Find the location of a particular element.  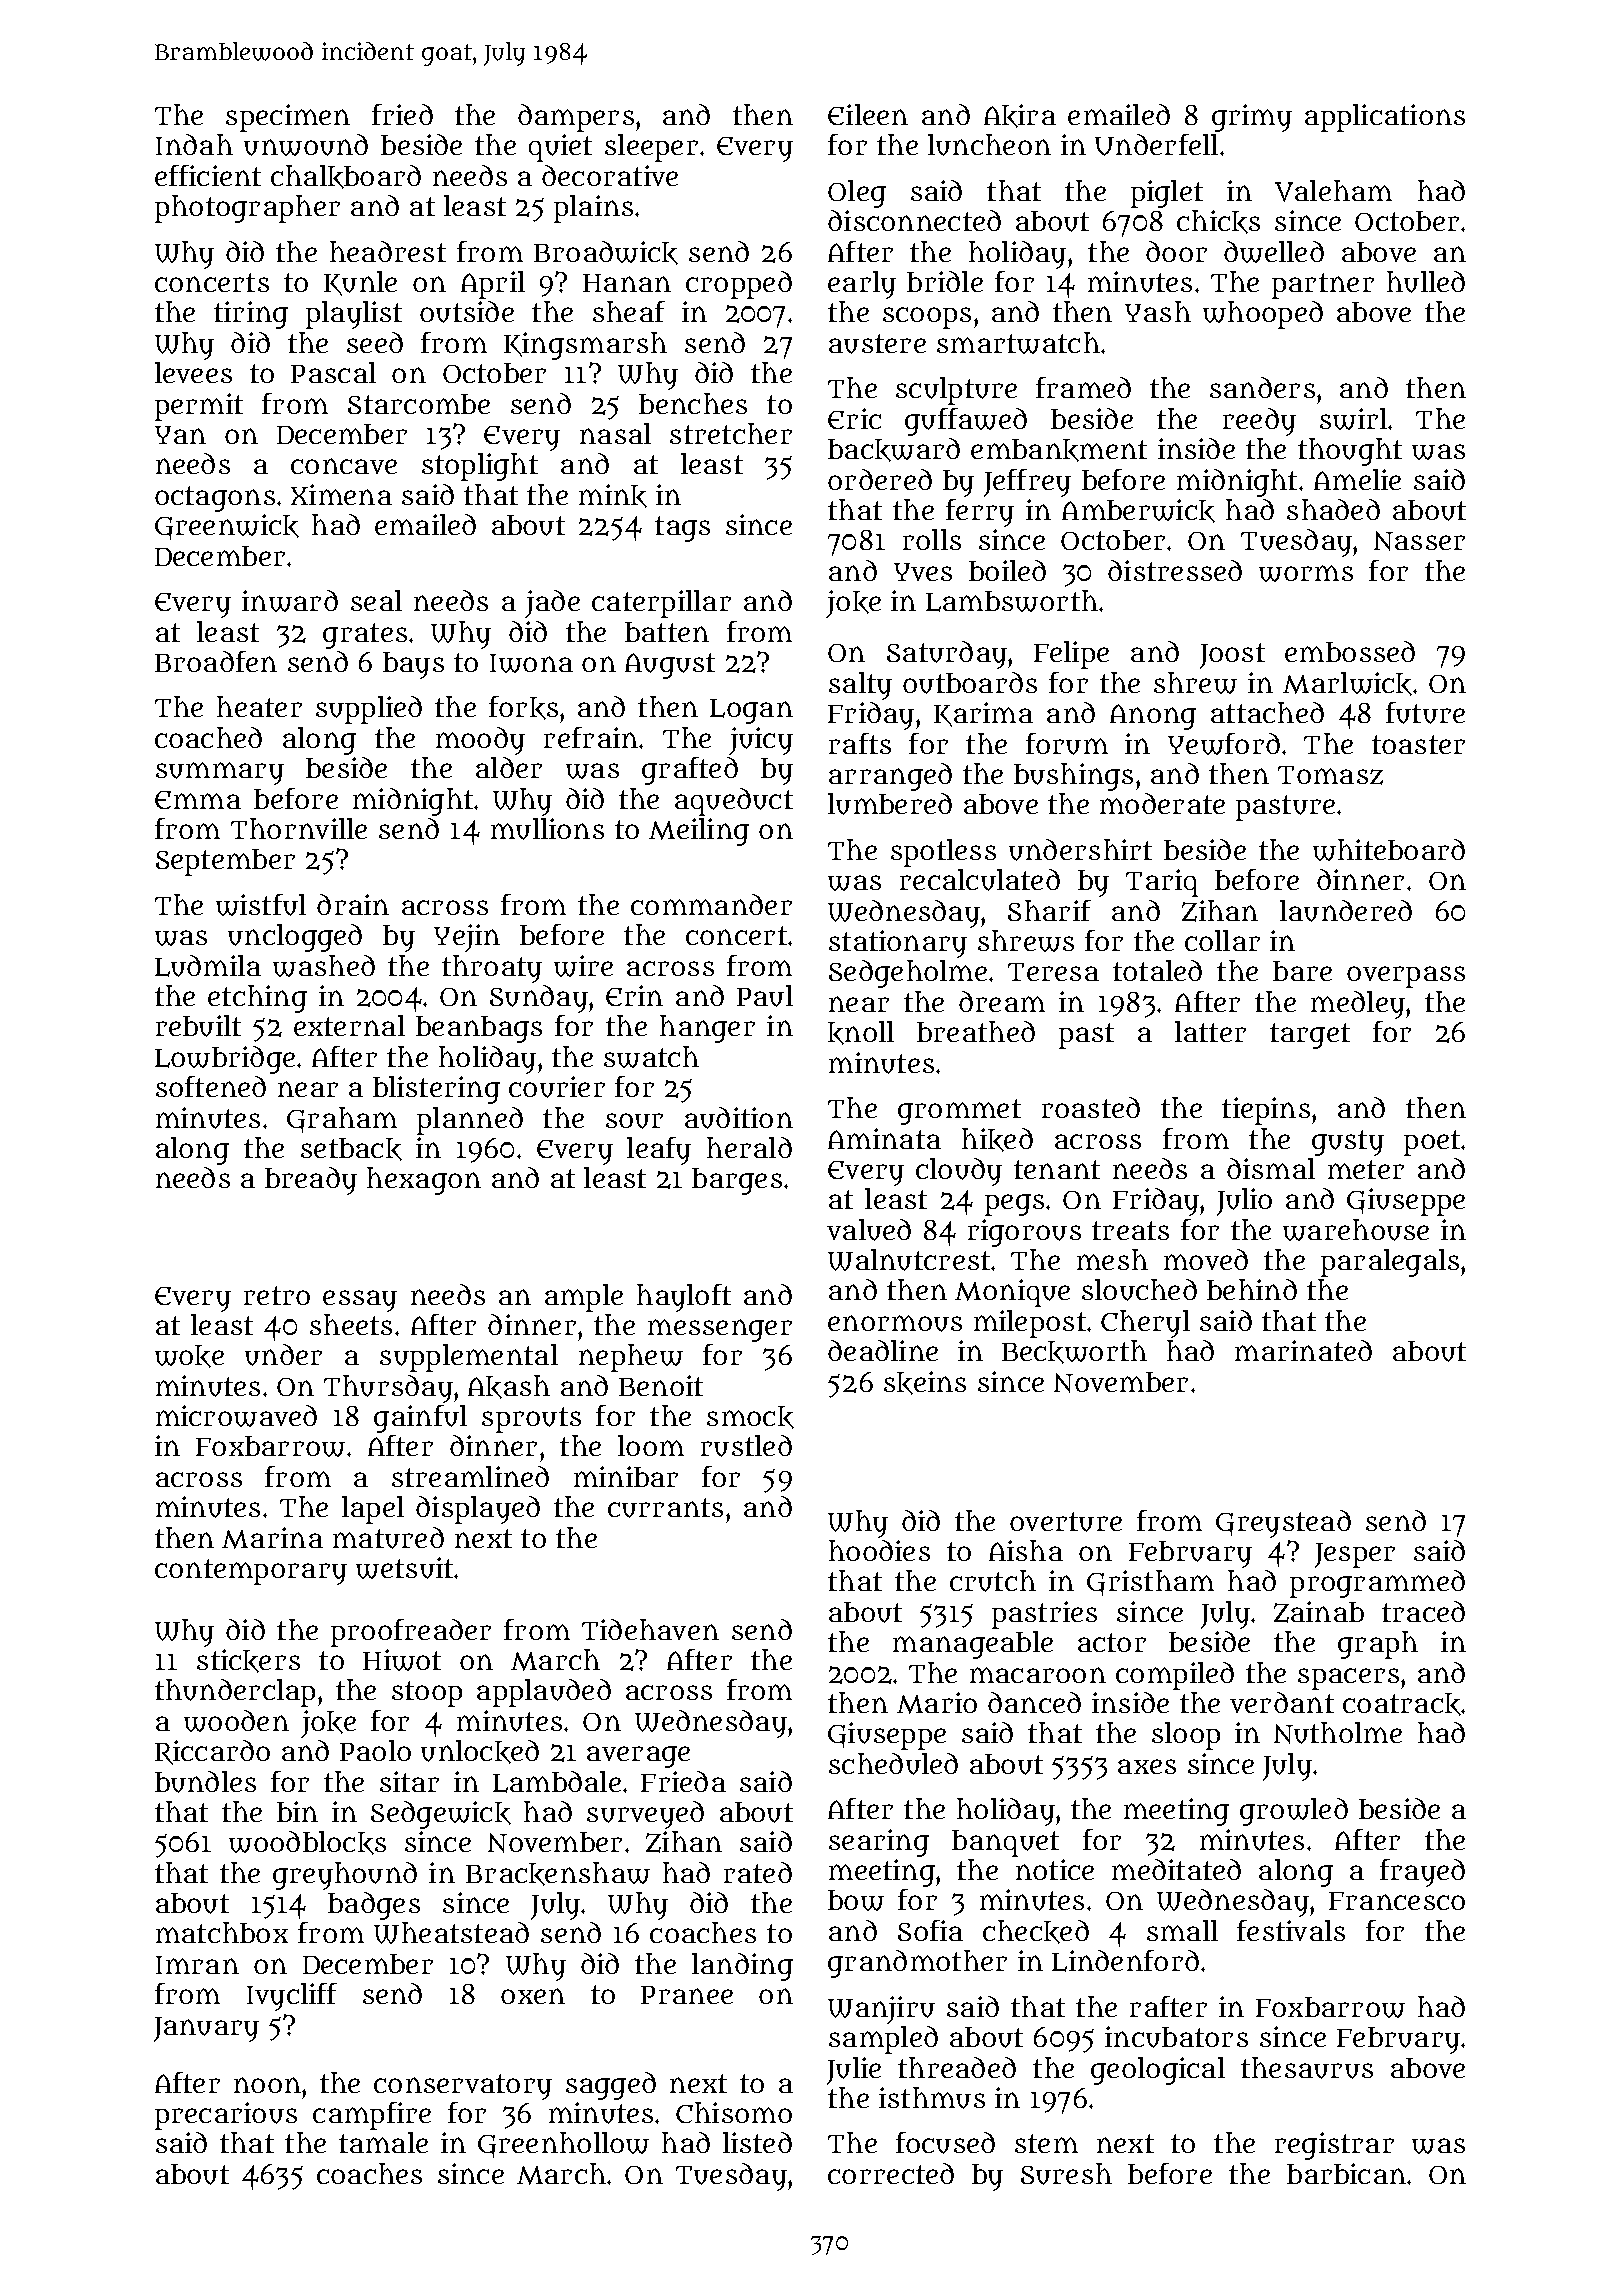

corrected is located at coordinates (891, 2173).
